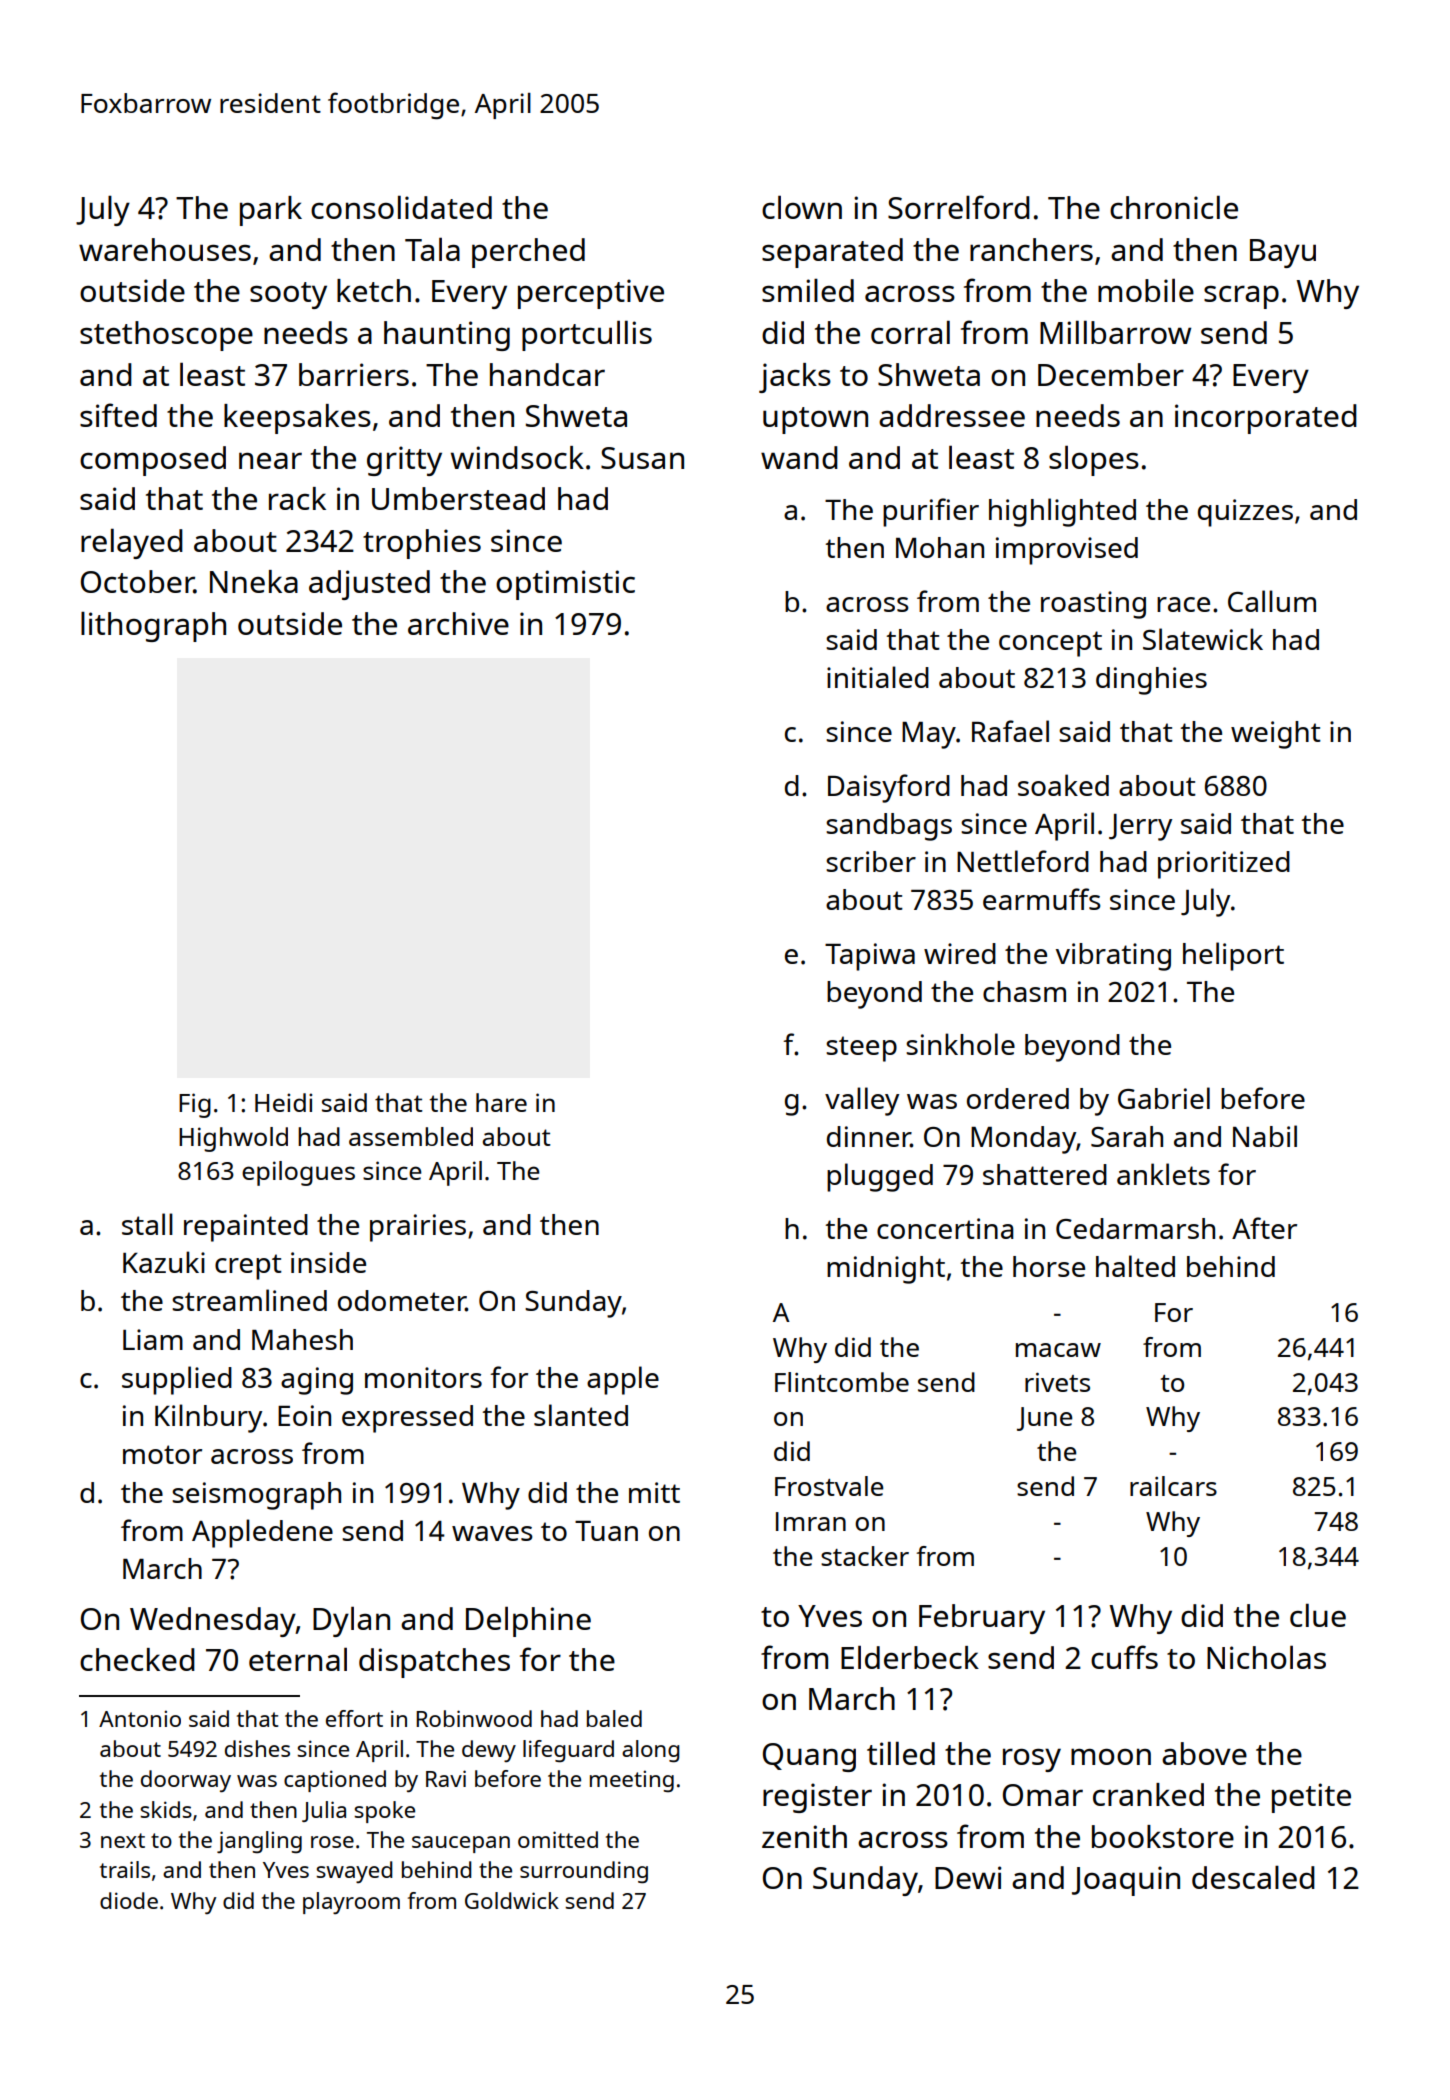 The width and height of the screenshot is (1450, 2100). Describe the element at coordinates (177, 1380) in the screenshot. I see `supplied` at that location.
